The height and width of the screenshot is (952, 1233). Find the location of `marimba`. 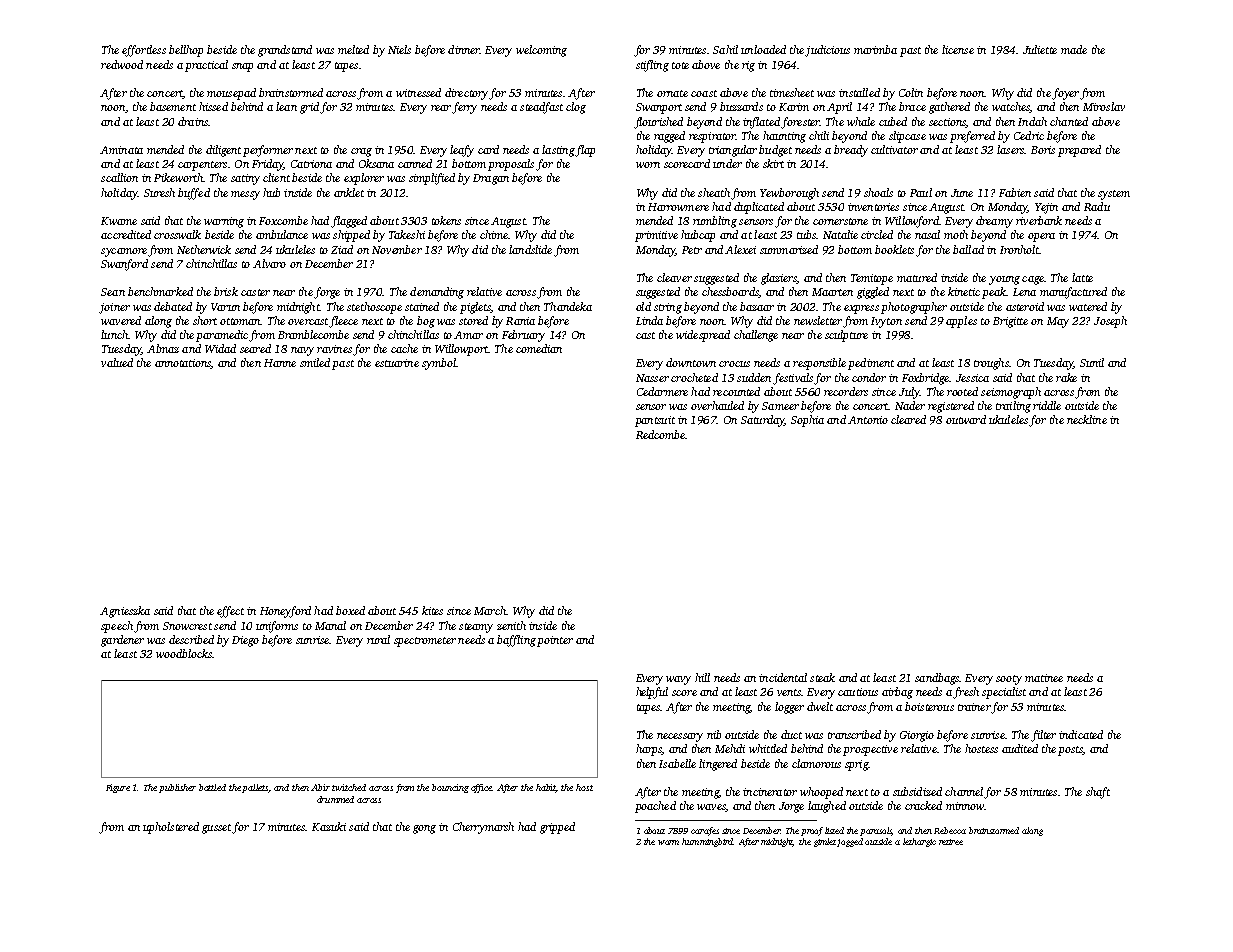

marimba is located at coordinates (875, 49).
